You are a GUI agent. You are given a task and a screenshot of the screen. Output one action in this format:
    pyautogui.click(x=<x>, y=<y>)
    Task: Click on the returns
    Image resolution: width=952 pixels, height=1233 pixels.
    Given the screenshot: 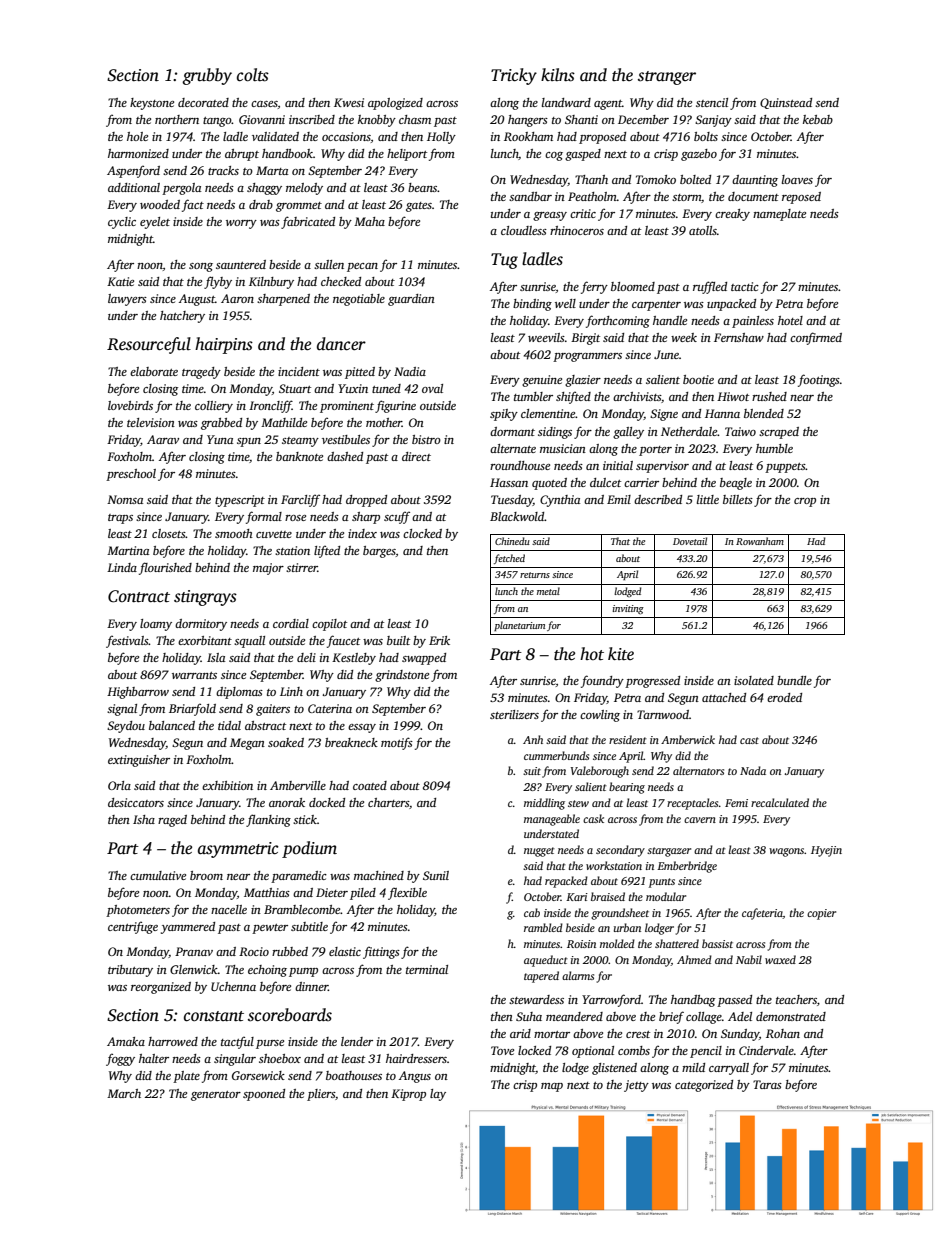 What is the action you would take?
    pyautogui.click(x=535, y=575)
